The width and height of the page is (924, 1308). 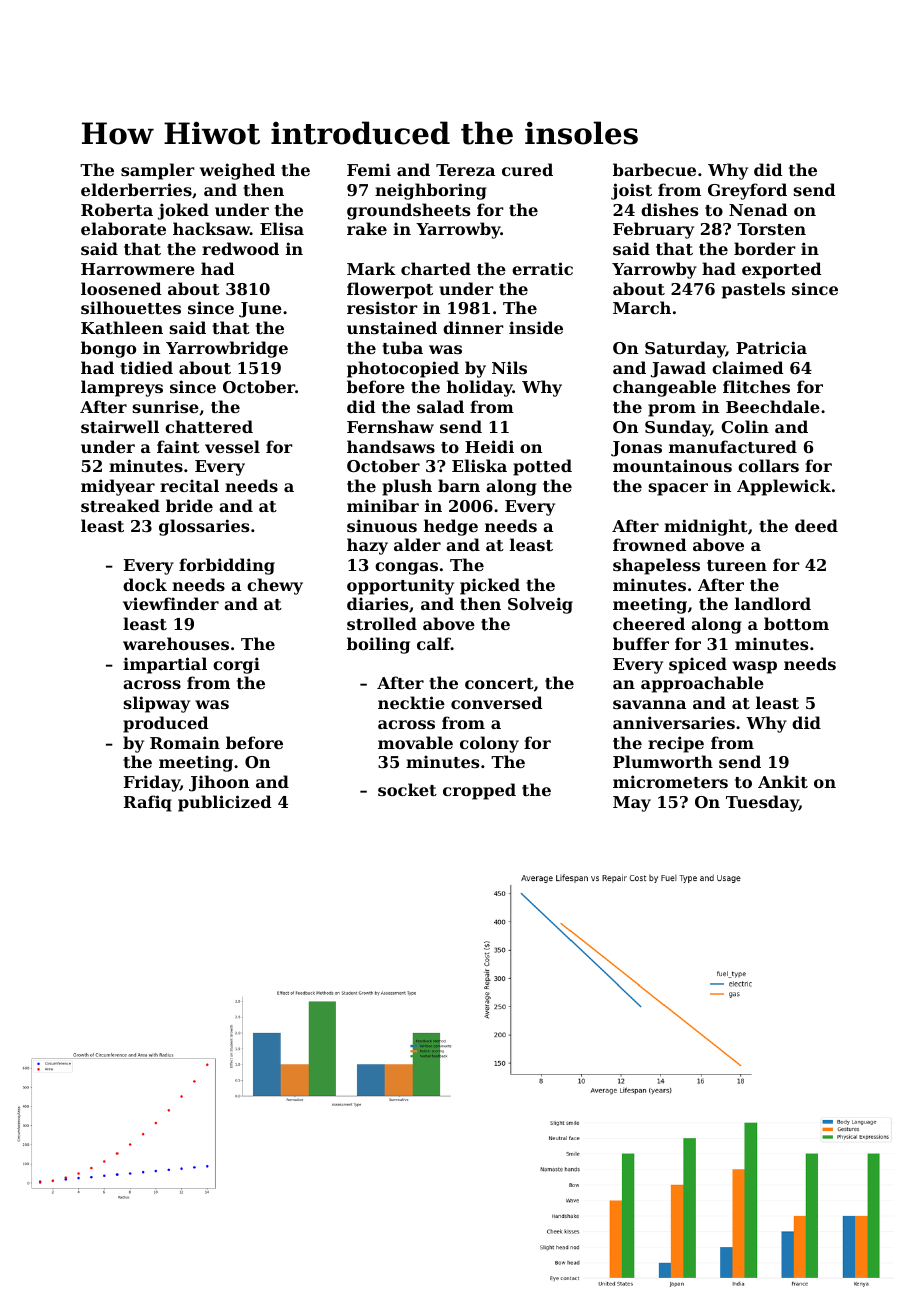 I want to click on groundsheets, so click(x=408, y=211).
